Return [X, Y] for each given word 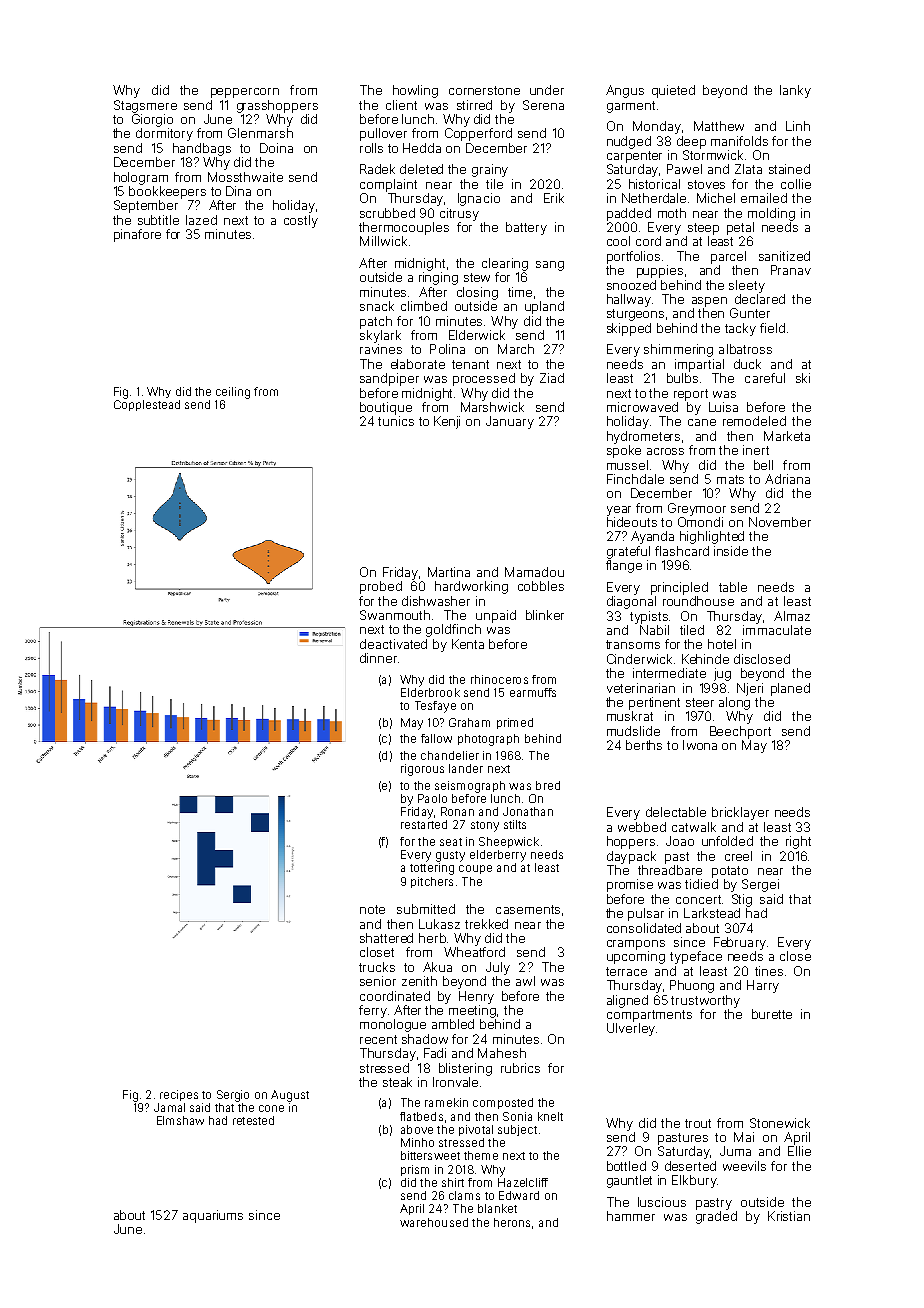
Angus [625, 91]
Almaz [792, 616]
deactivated [393, 644]
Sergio [233, 1096]
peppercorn [245, 93]
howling [415, 91]
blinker [545, 615]
